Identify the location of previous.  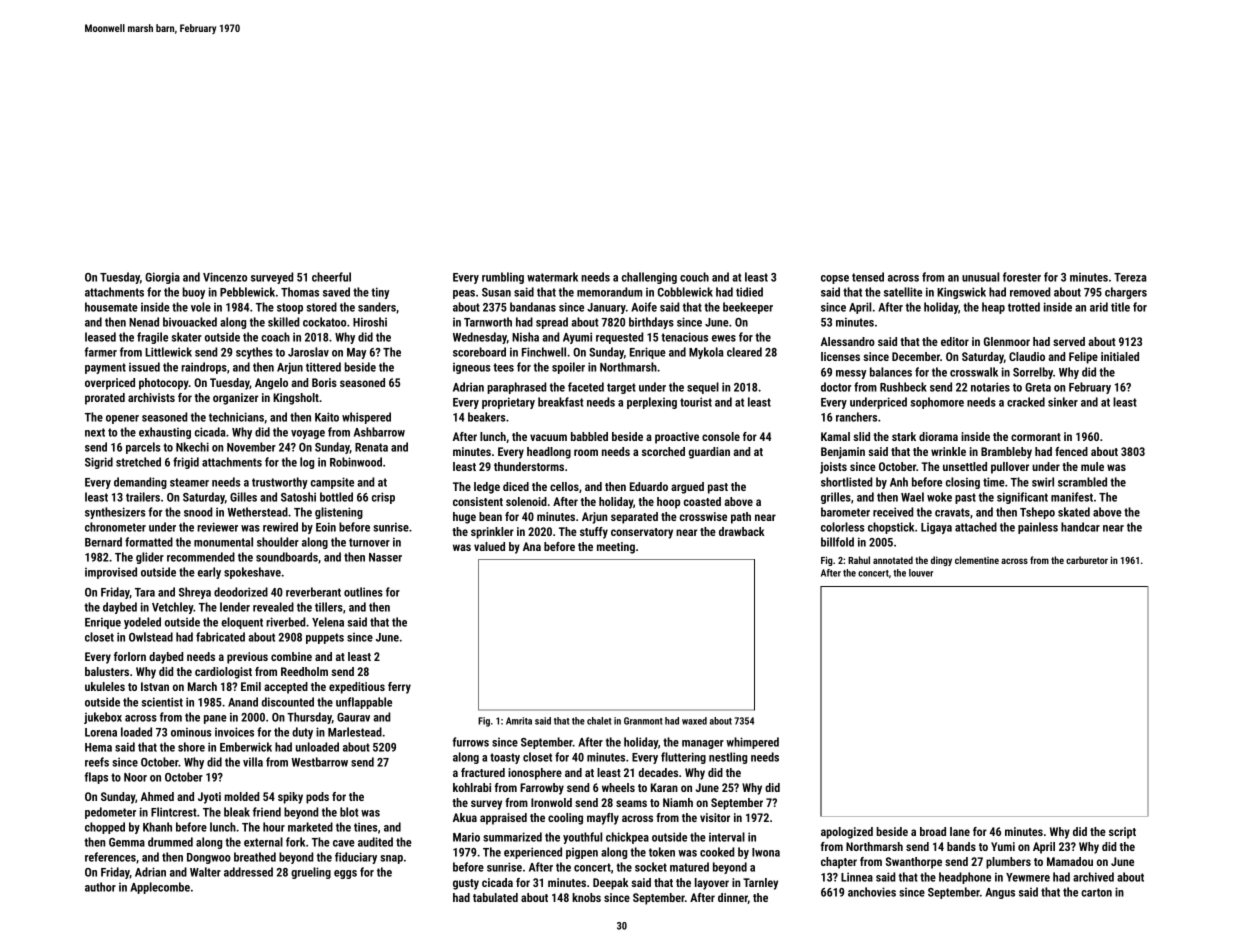
(247, 658).
